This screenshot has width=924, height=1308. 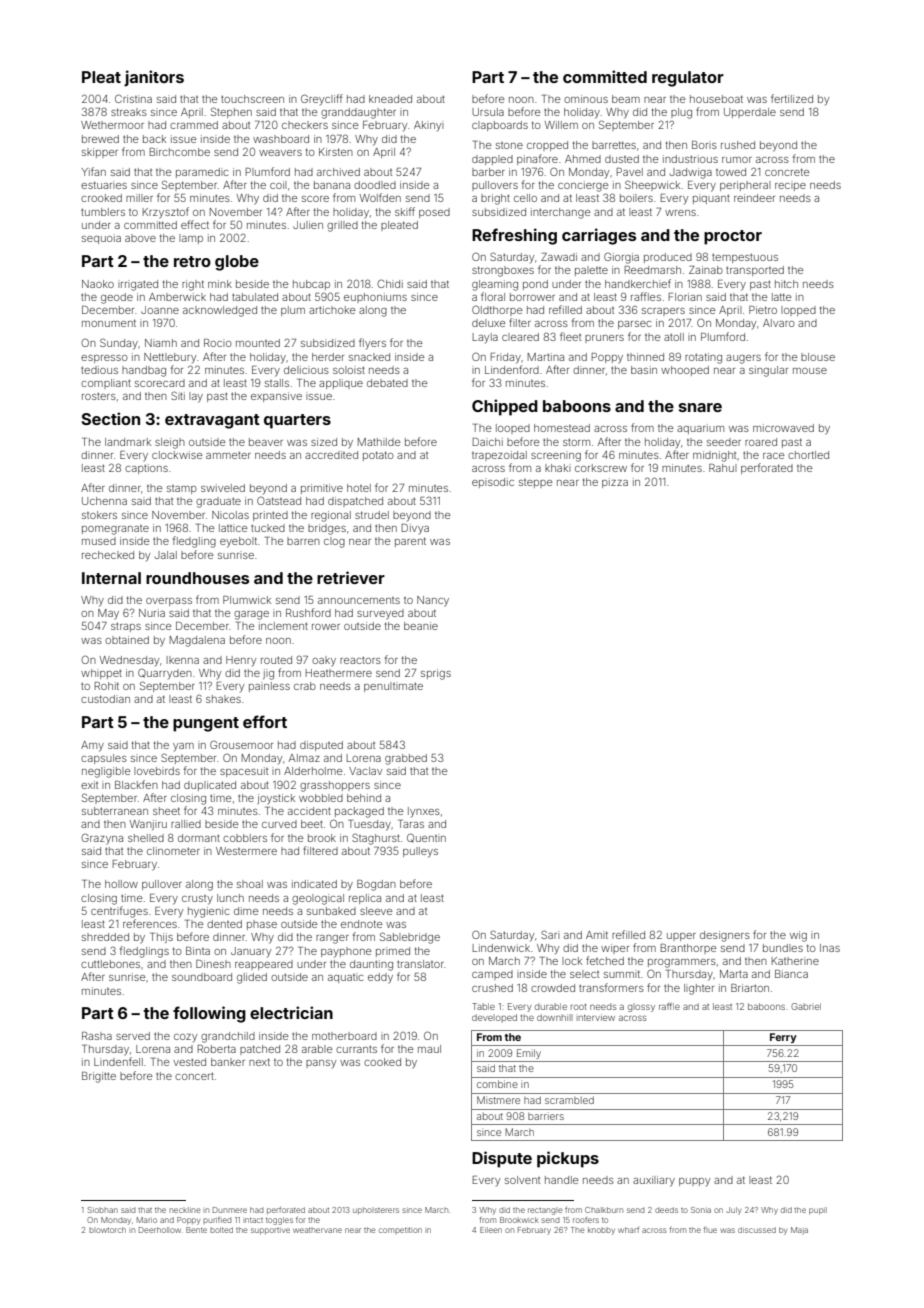 I want to click on proctor, so click(x=733, y=237).
